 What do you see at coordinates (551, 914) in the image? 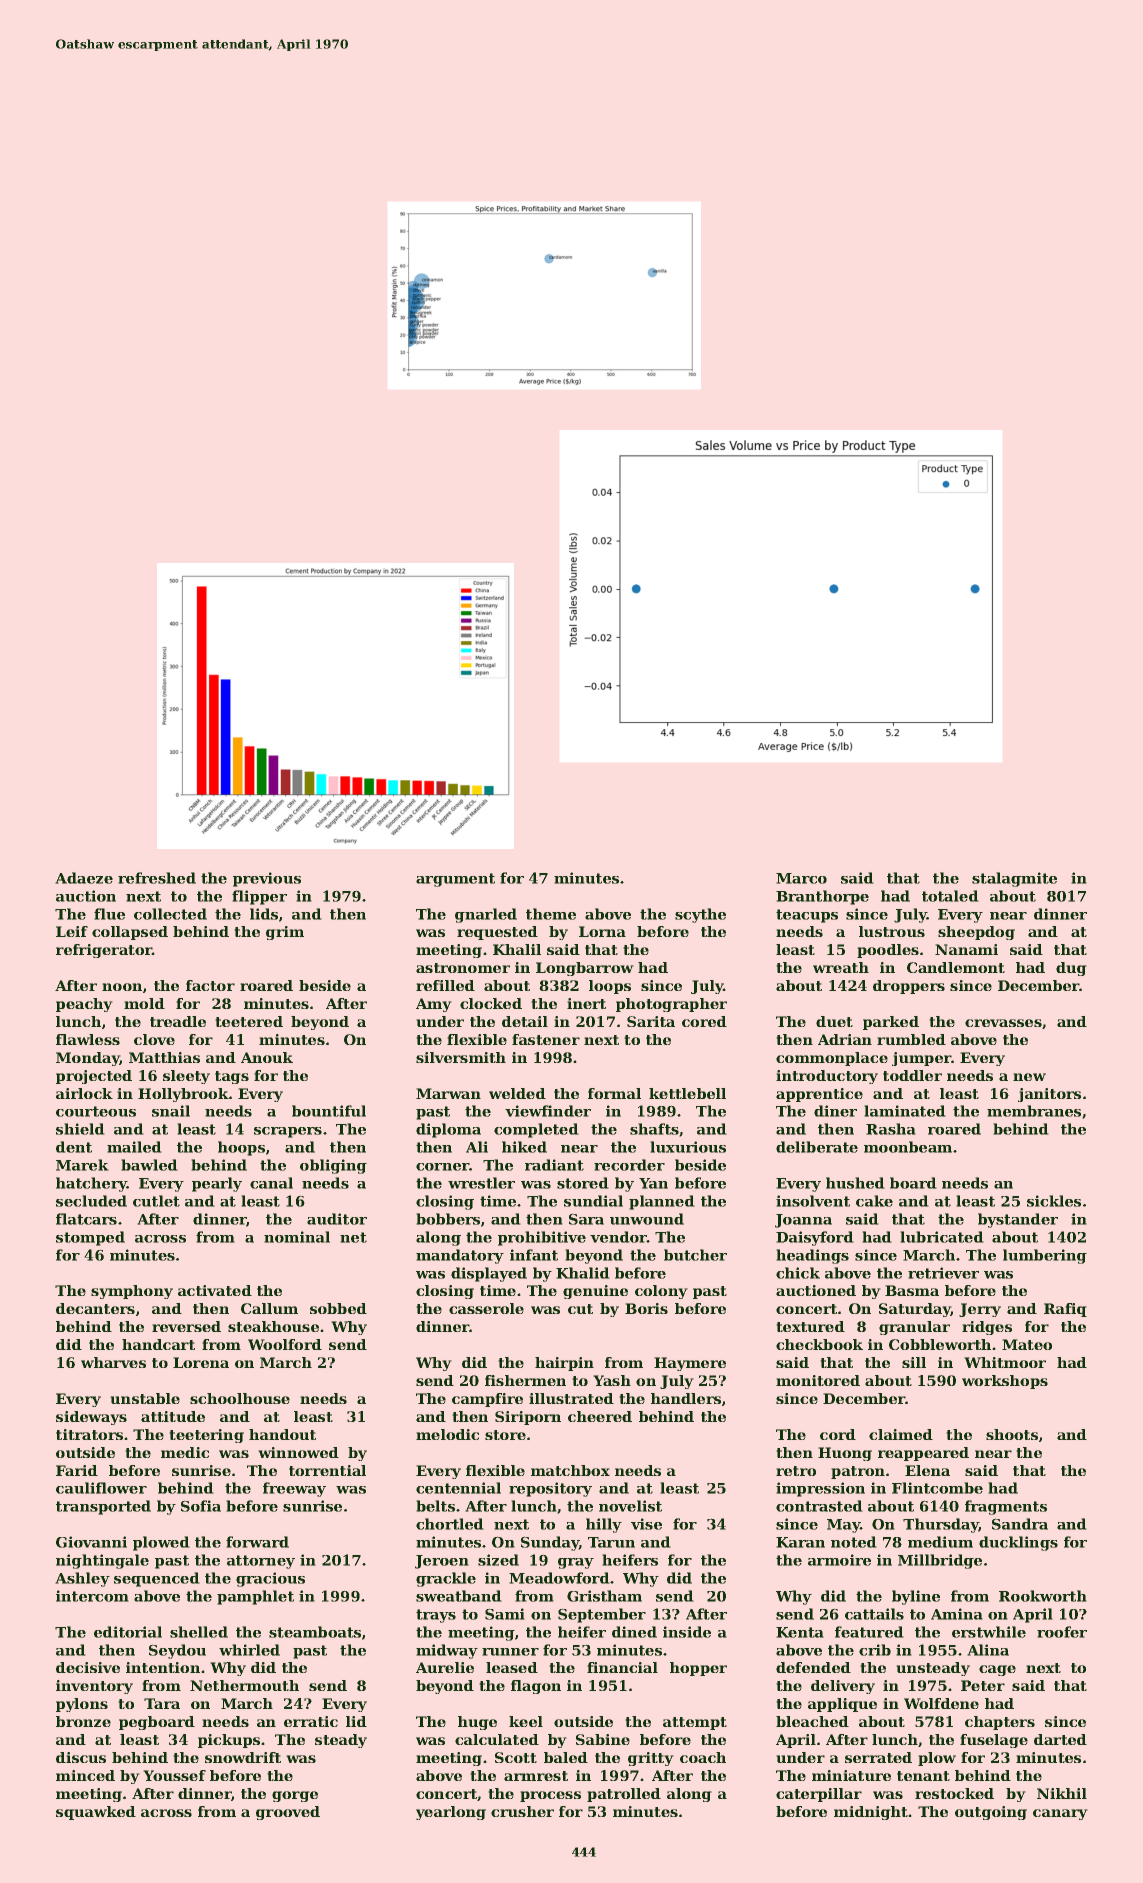
I see `theme` at bounding box center [551, 914].
